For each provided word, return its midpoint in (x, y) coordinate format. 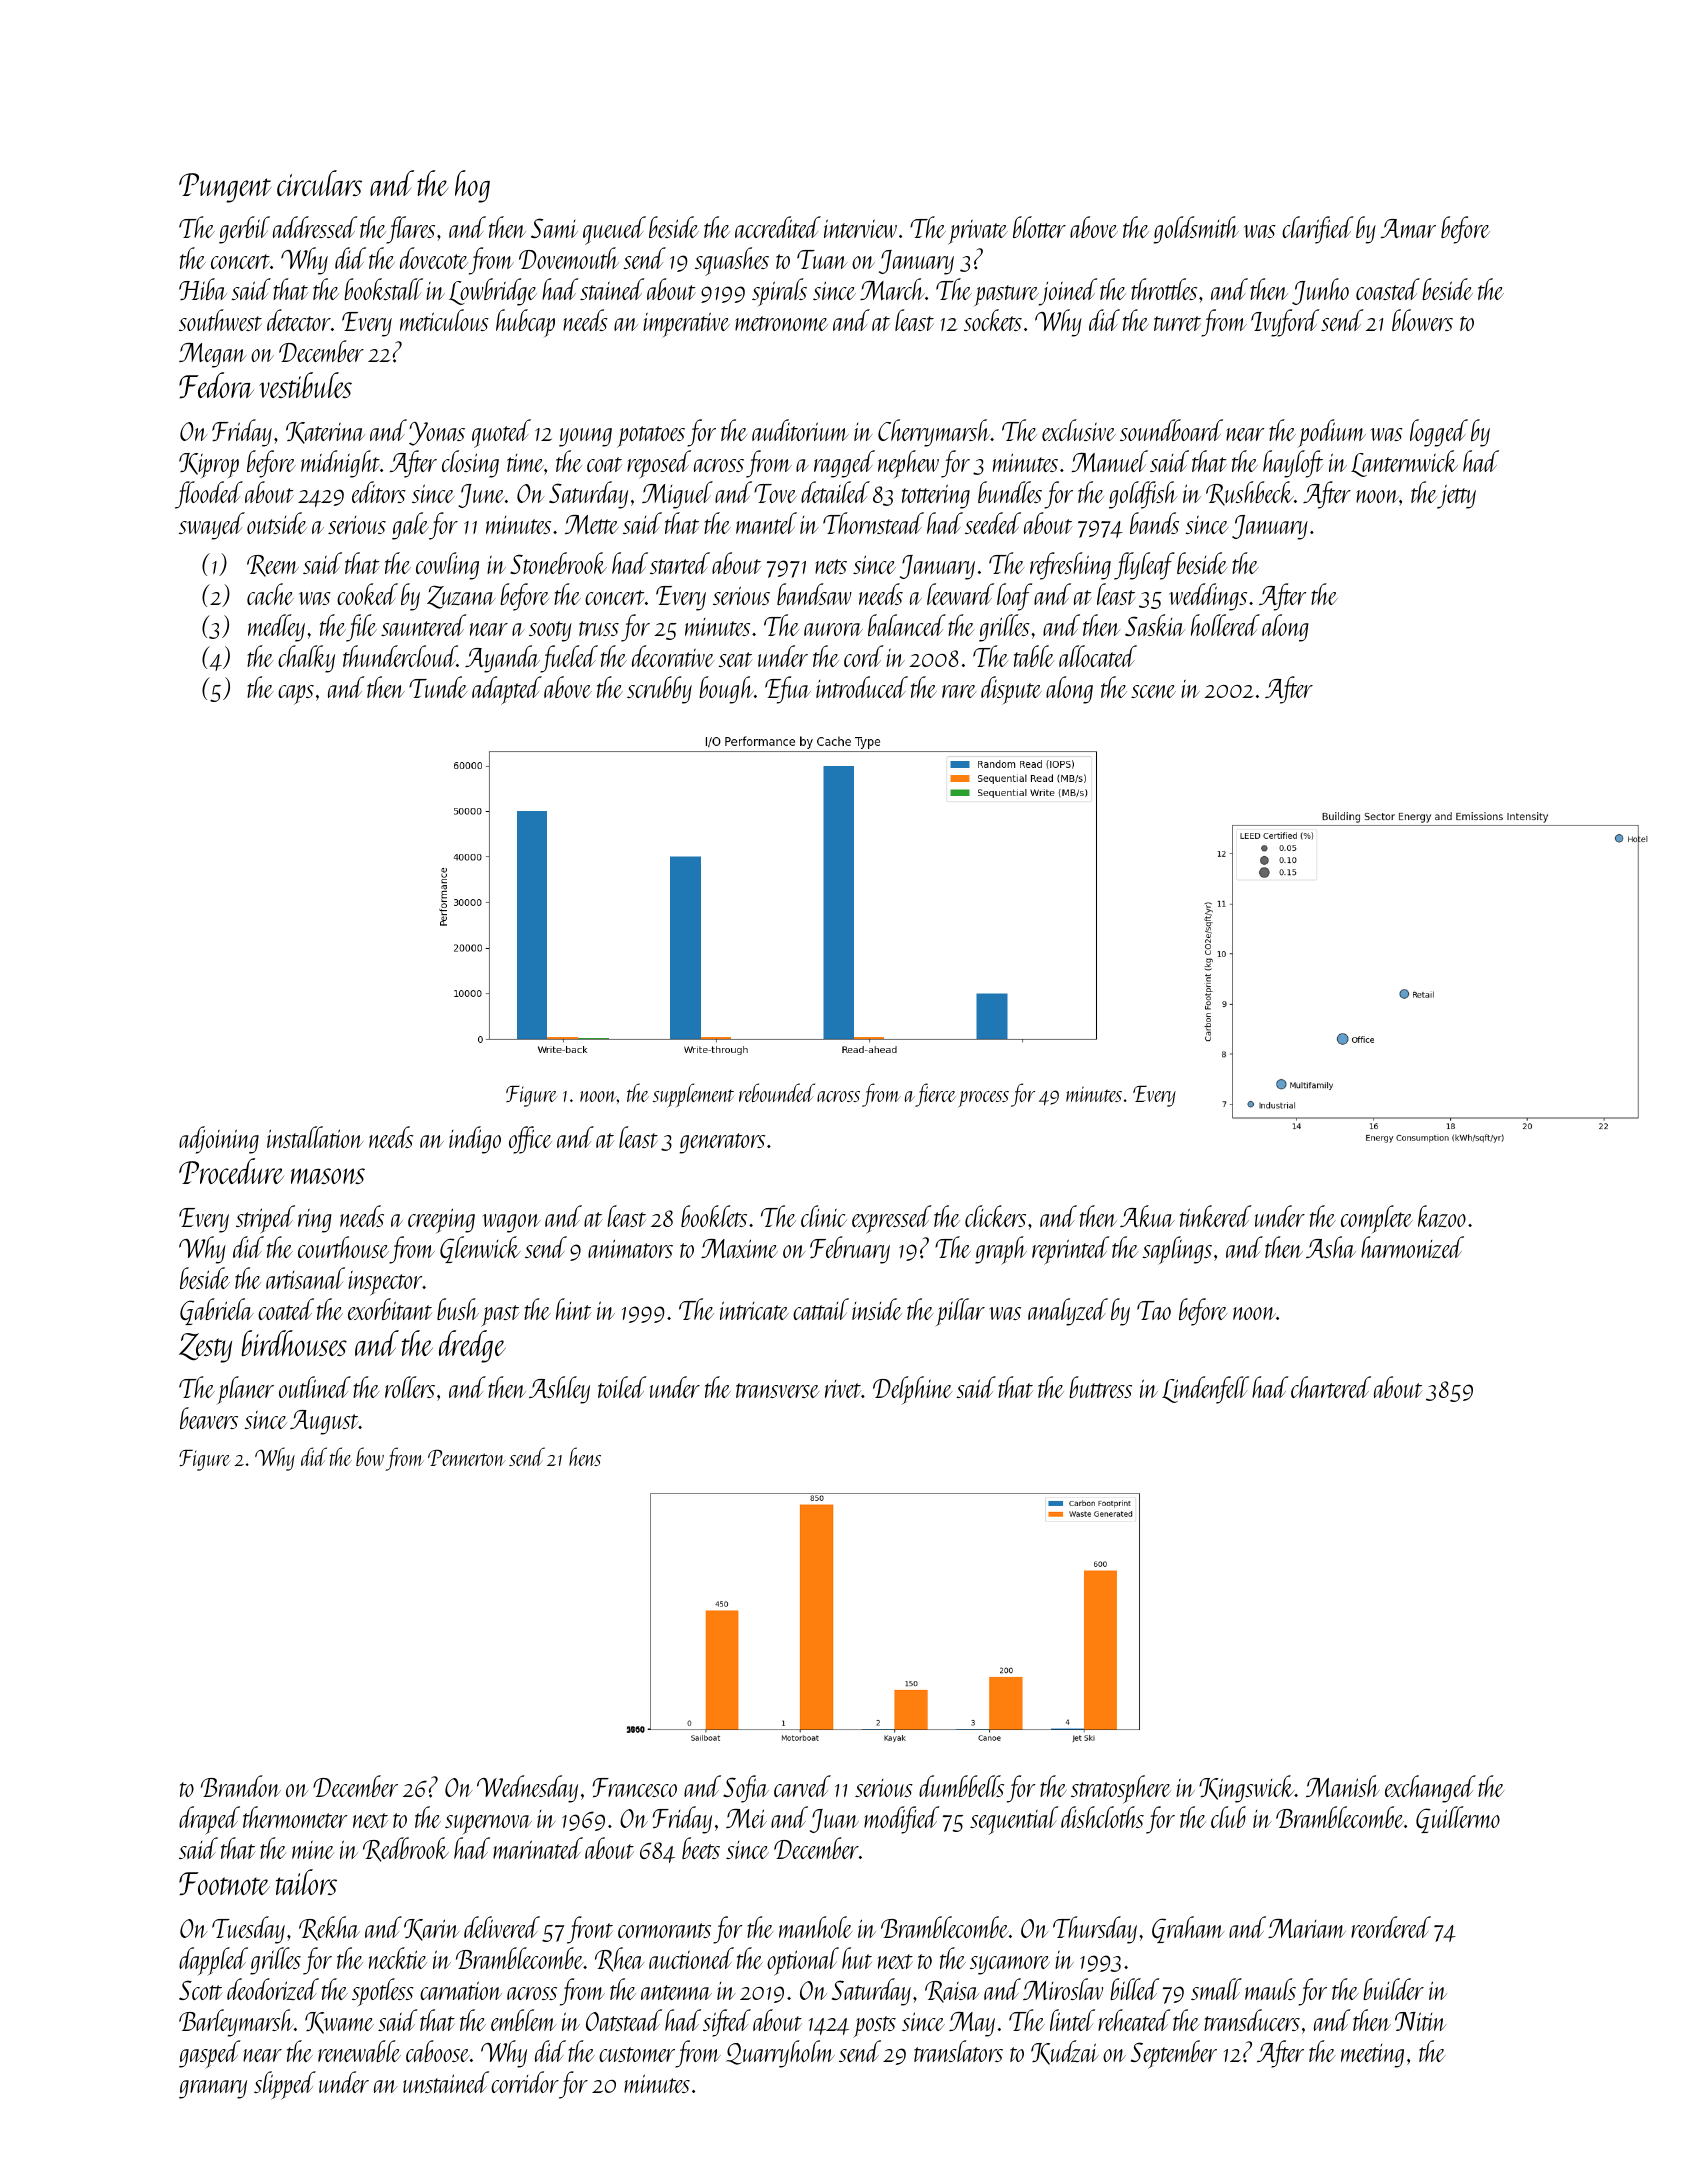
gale (410, 526)
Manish (1343, 1786)
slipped (285, 2085)
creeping (441, 1221)
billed (1135, 1989)
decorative (673, 656)
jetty (1456, 497)
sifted (727, 2023)
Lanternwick (1404, 463)
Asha (1331, 1247)
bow (370, 1456)
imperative (686, 325)
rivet (843, 1389)
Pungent (225, 188)
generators (722, 1143)
